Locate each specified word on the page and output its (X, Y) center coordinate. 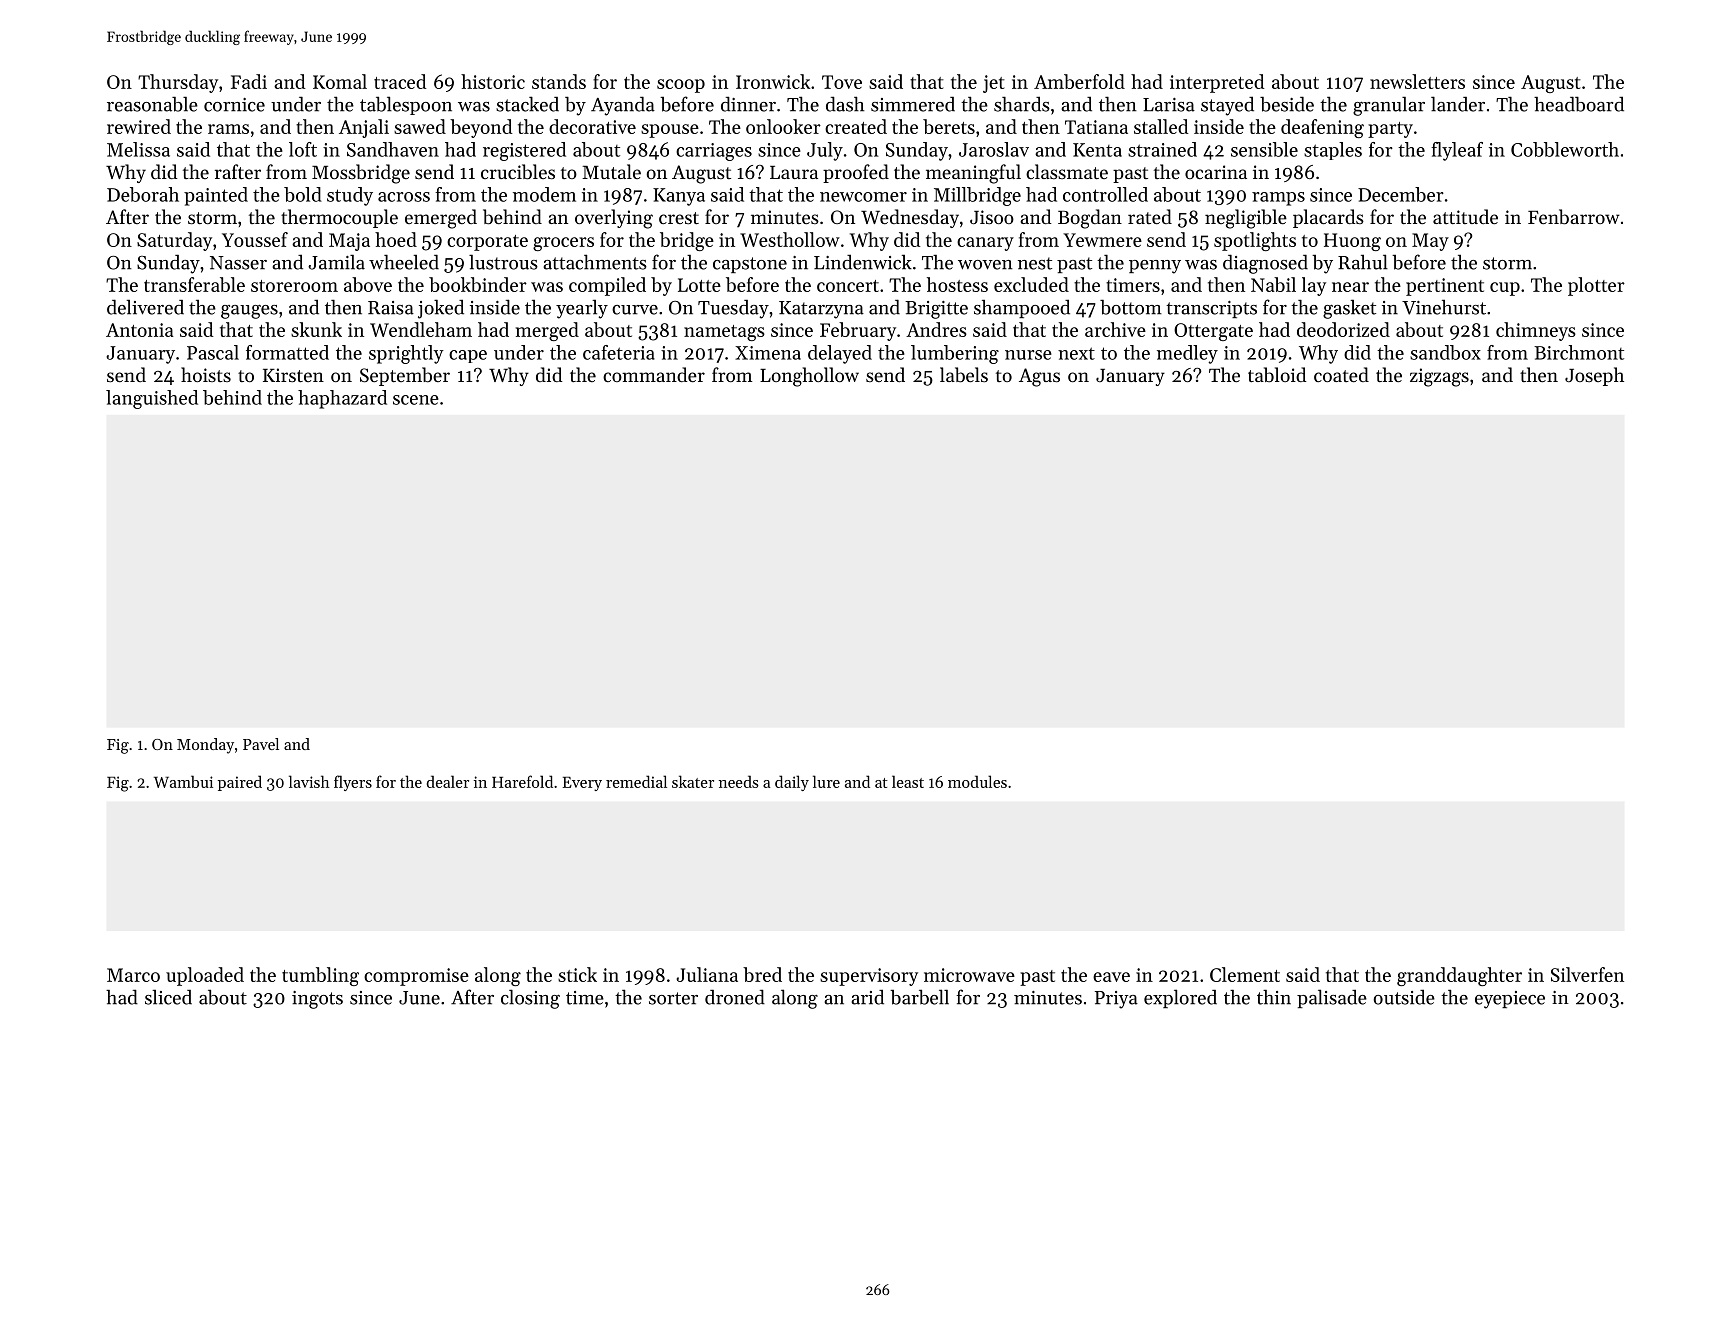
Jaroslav (994, 149)
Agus (1039, 377)
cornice (234, 105)
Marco (133, 975)
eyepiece (1510, 1000)
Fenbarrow (1574, 217)
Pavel (261, 744)
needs (739, 781)
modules (977, 781)
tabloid (1277, 375)
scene (416, 400)
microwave (969, 975)
